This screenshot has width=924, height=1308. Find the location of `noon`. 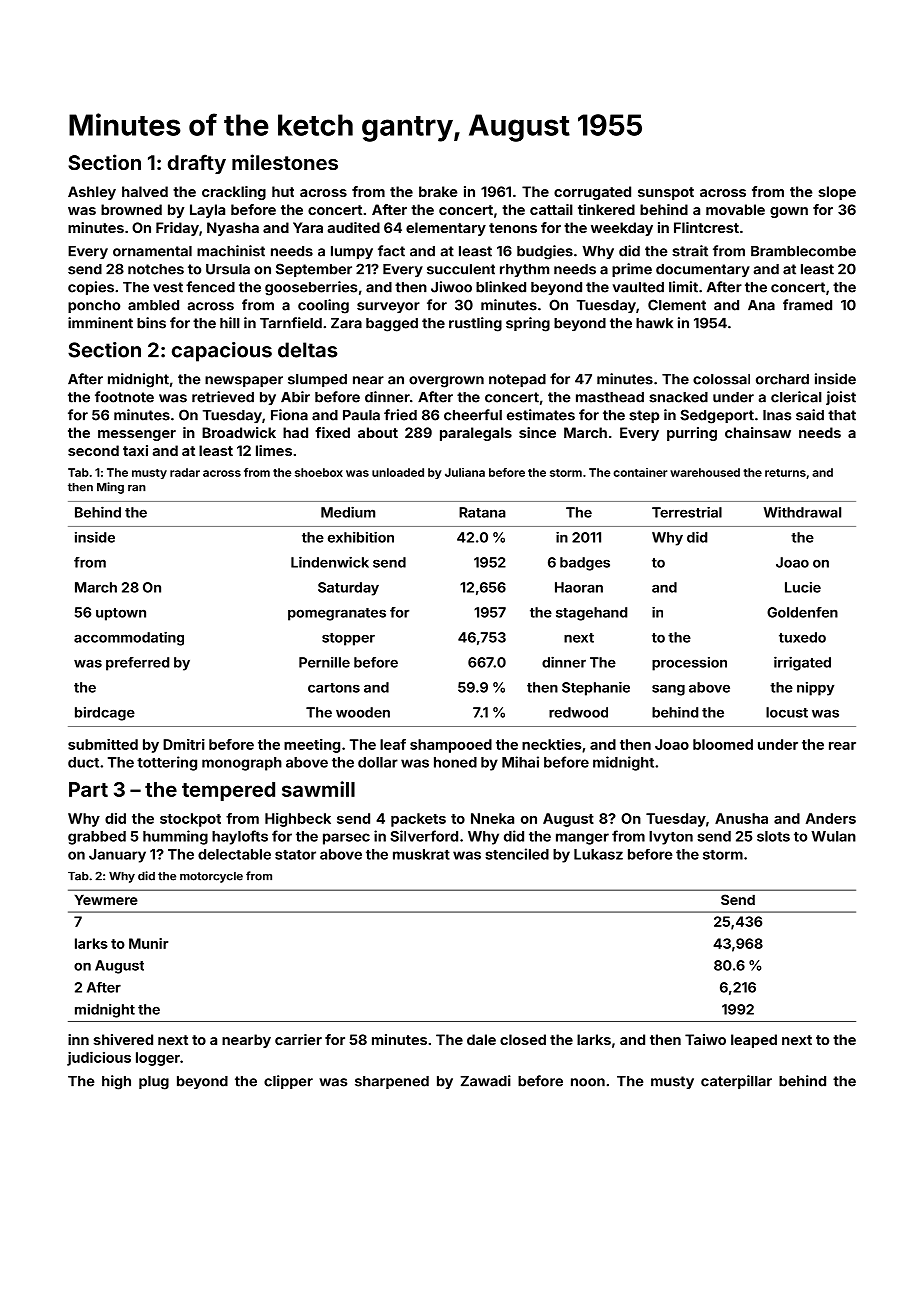

noon is located at coordinates (588, 1082).
